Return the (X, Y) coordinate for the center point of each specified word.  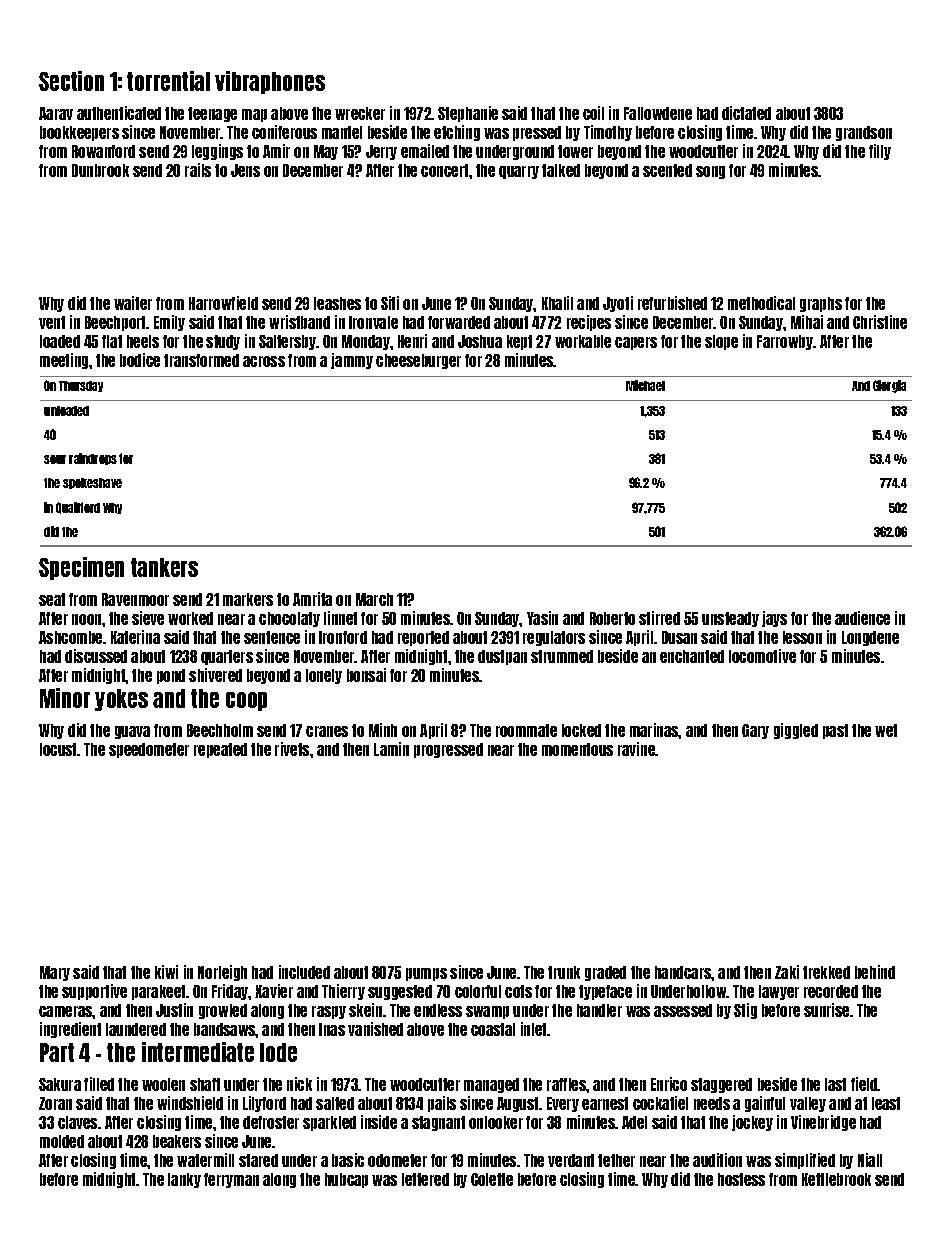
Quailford (78, 508)
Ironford (343, 637)
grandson (864, 133)
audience (862, 618)
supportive (94, 992)
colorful (478, 991)
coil (593, 113)
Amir (276, 151)
